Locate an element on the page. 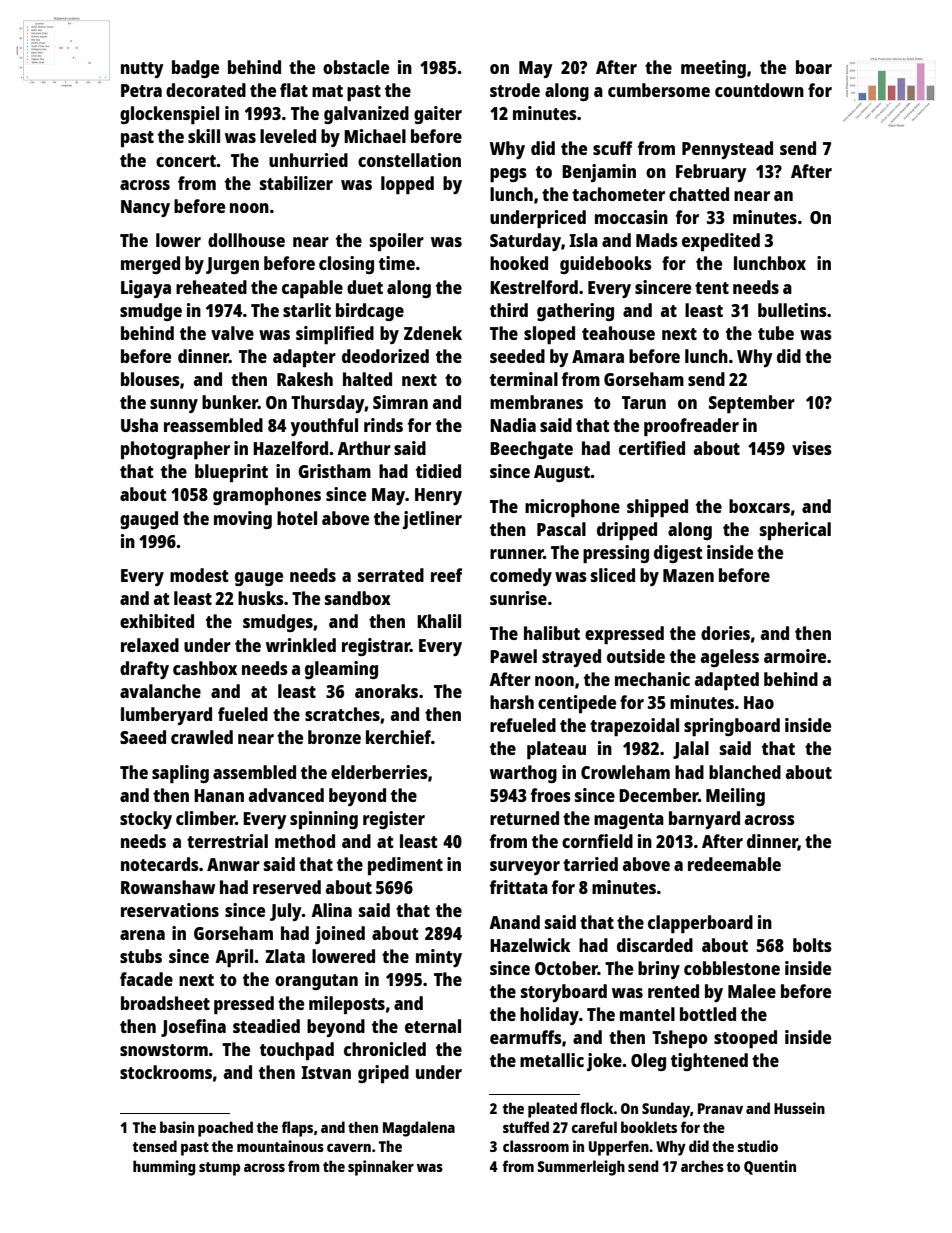  bolts is located at coordinates (812, 945).
